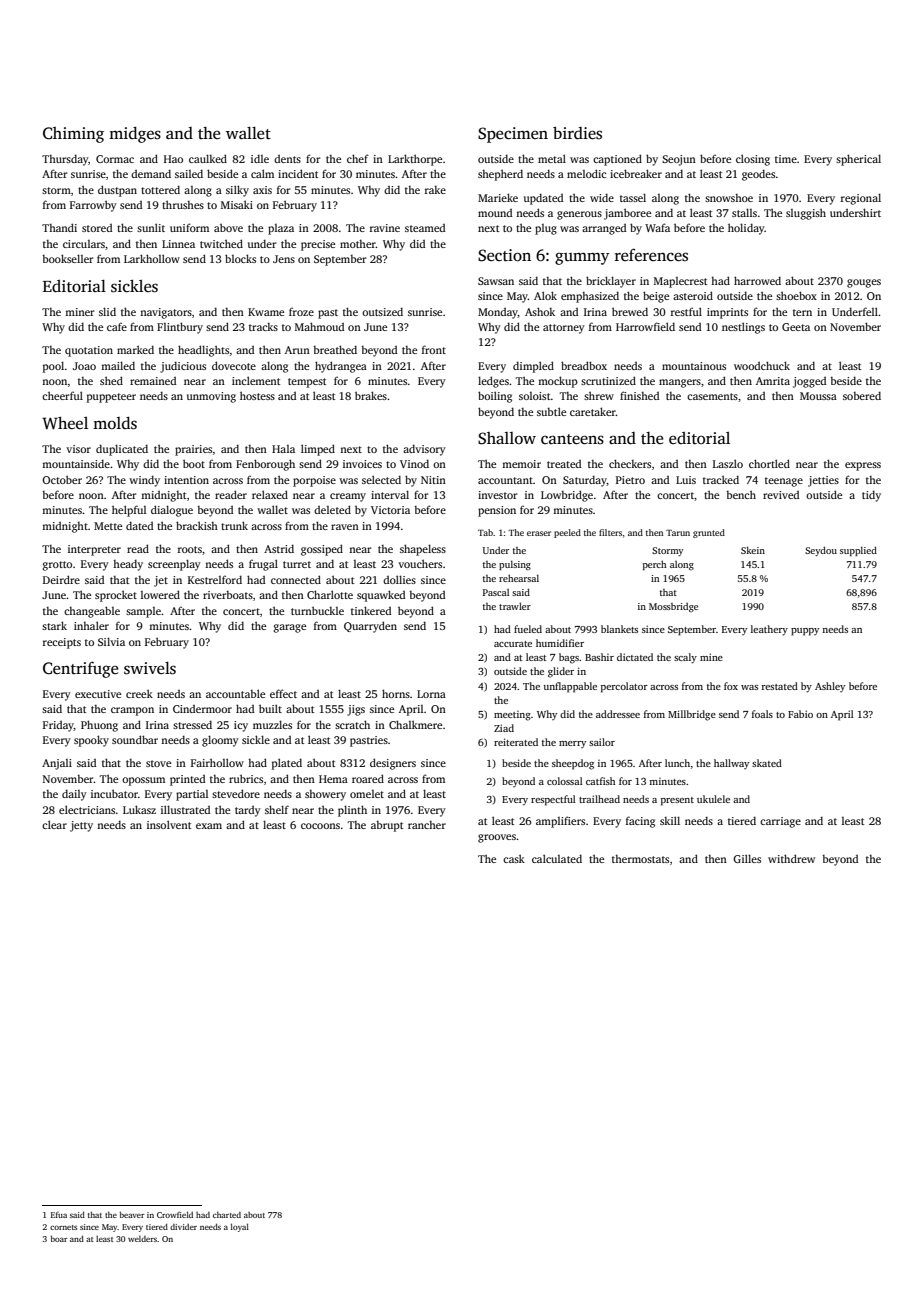  I want to click on jetty, so click(81, 826).
